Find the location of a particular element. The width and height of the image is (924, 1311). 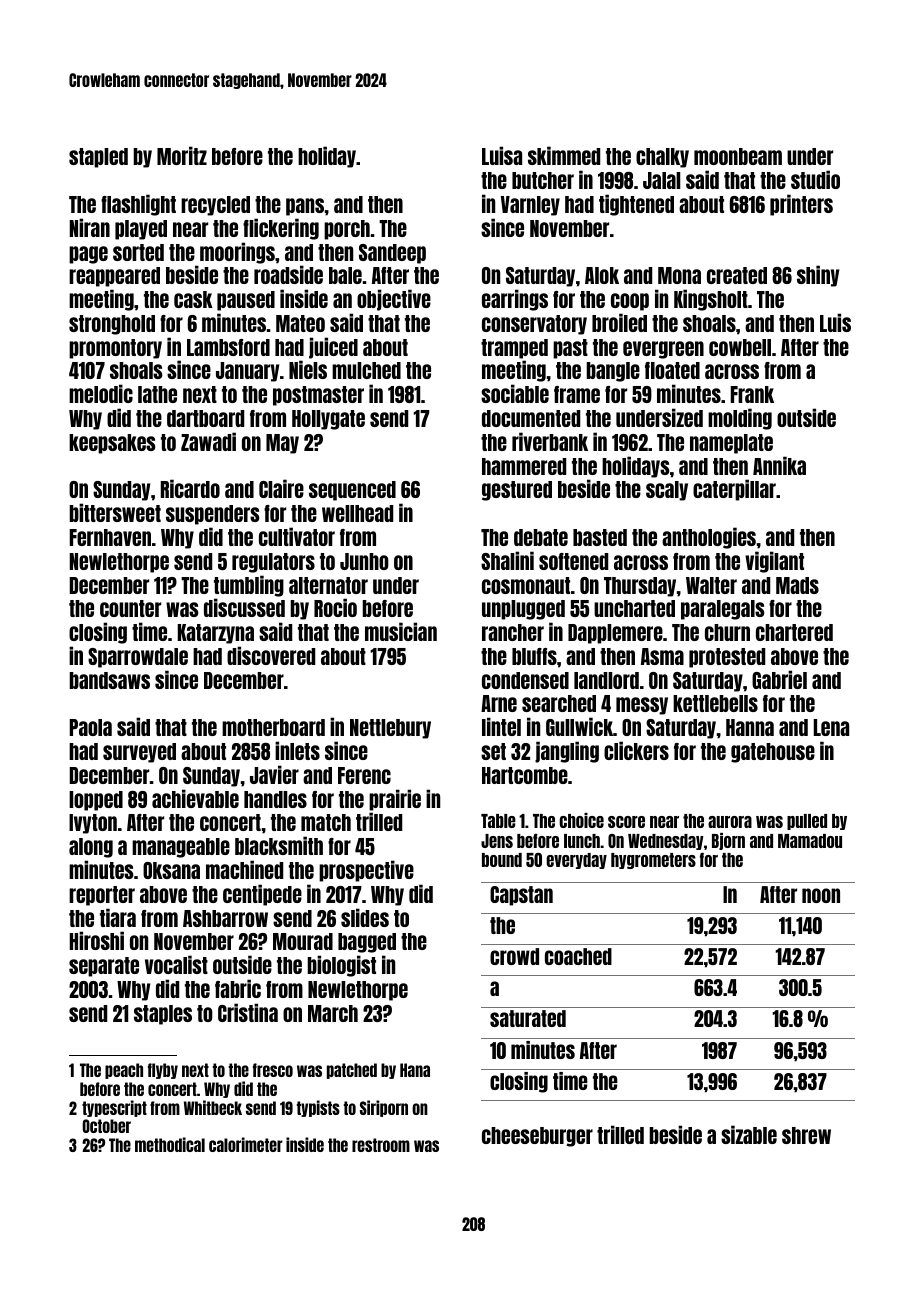

cowbell is located at coordinates (740, 347).
